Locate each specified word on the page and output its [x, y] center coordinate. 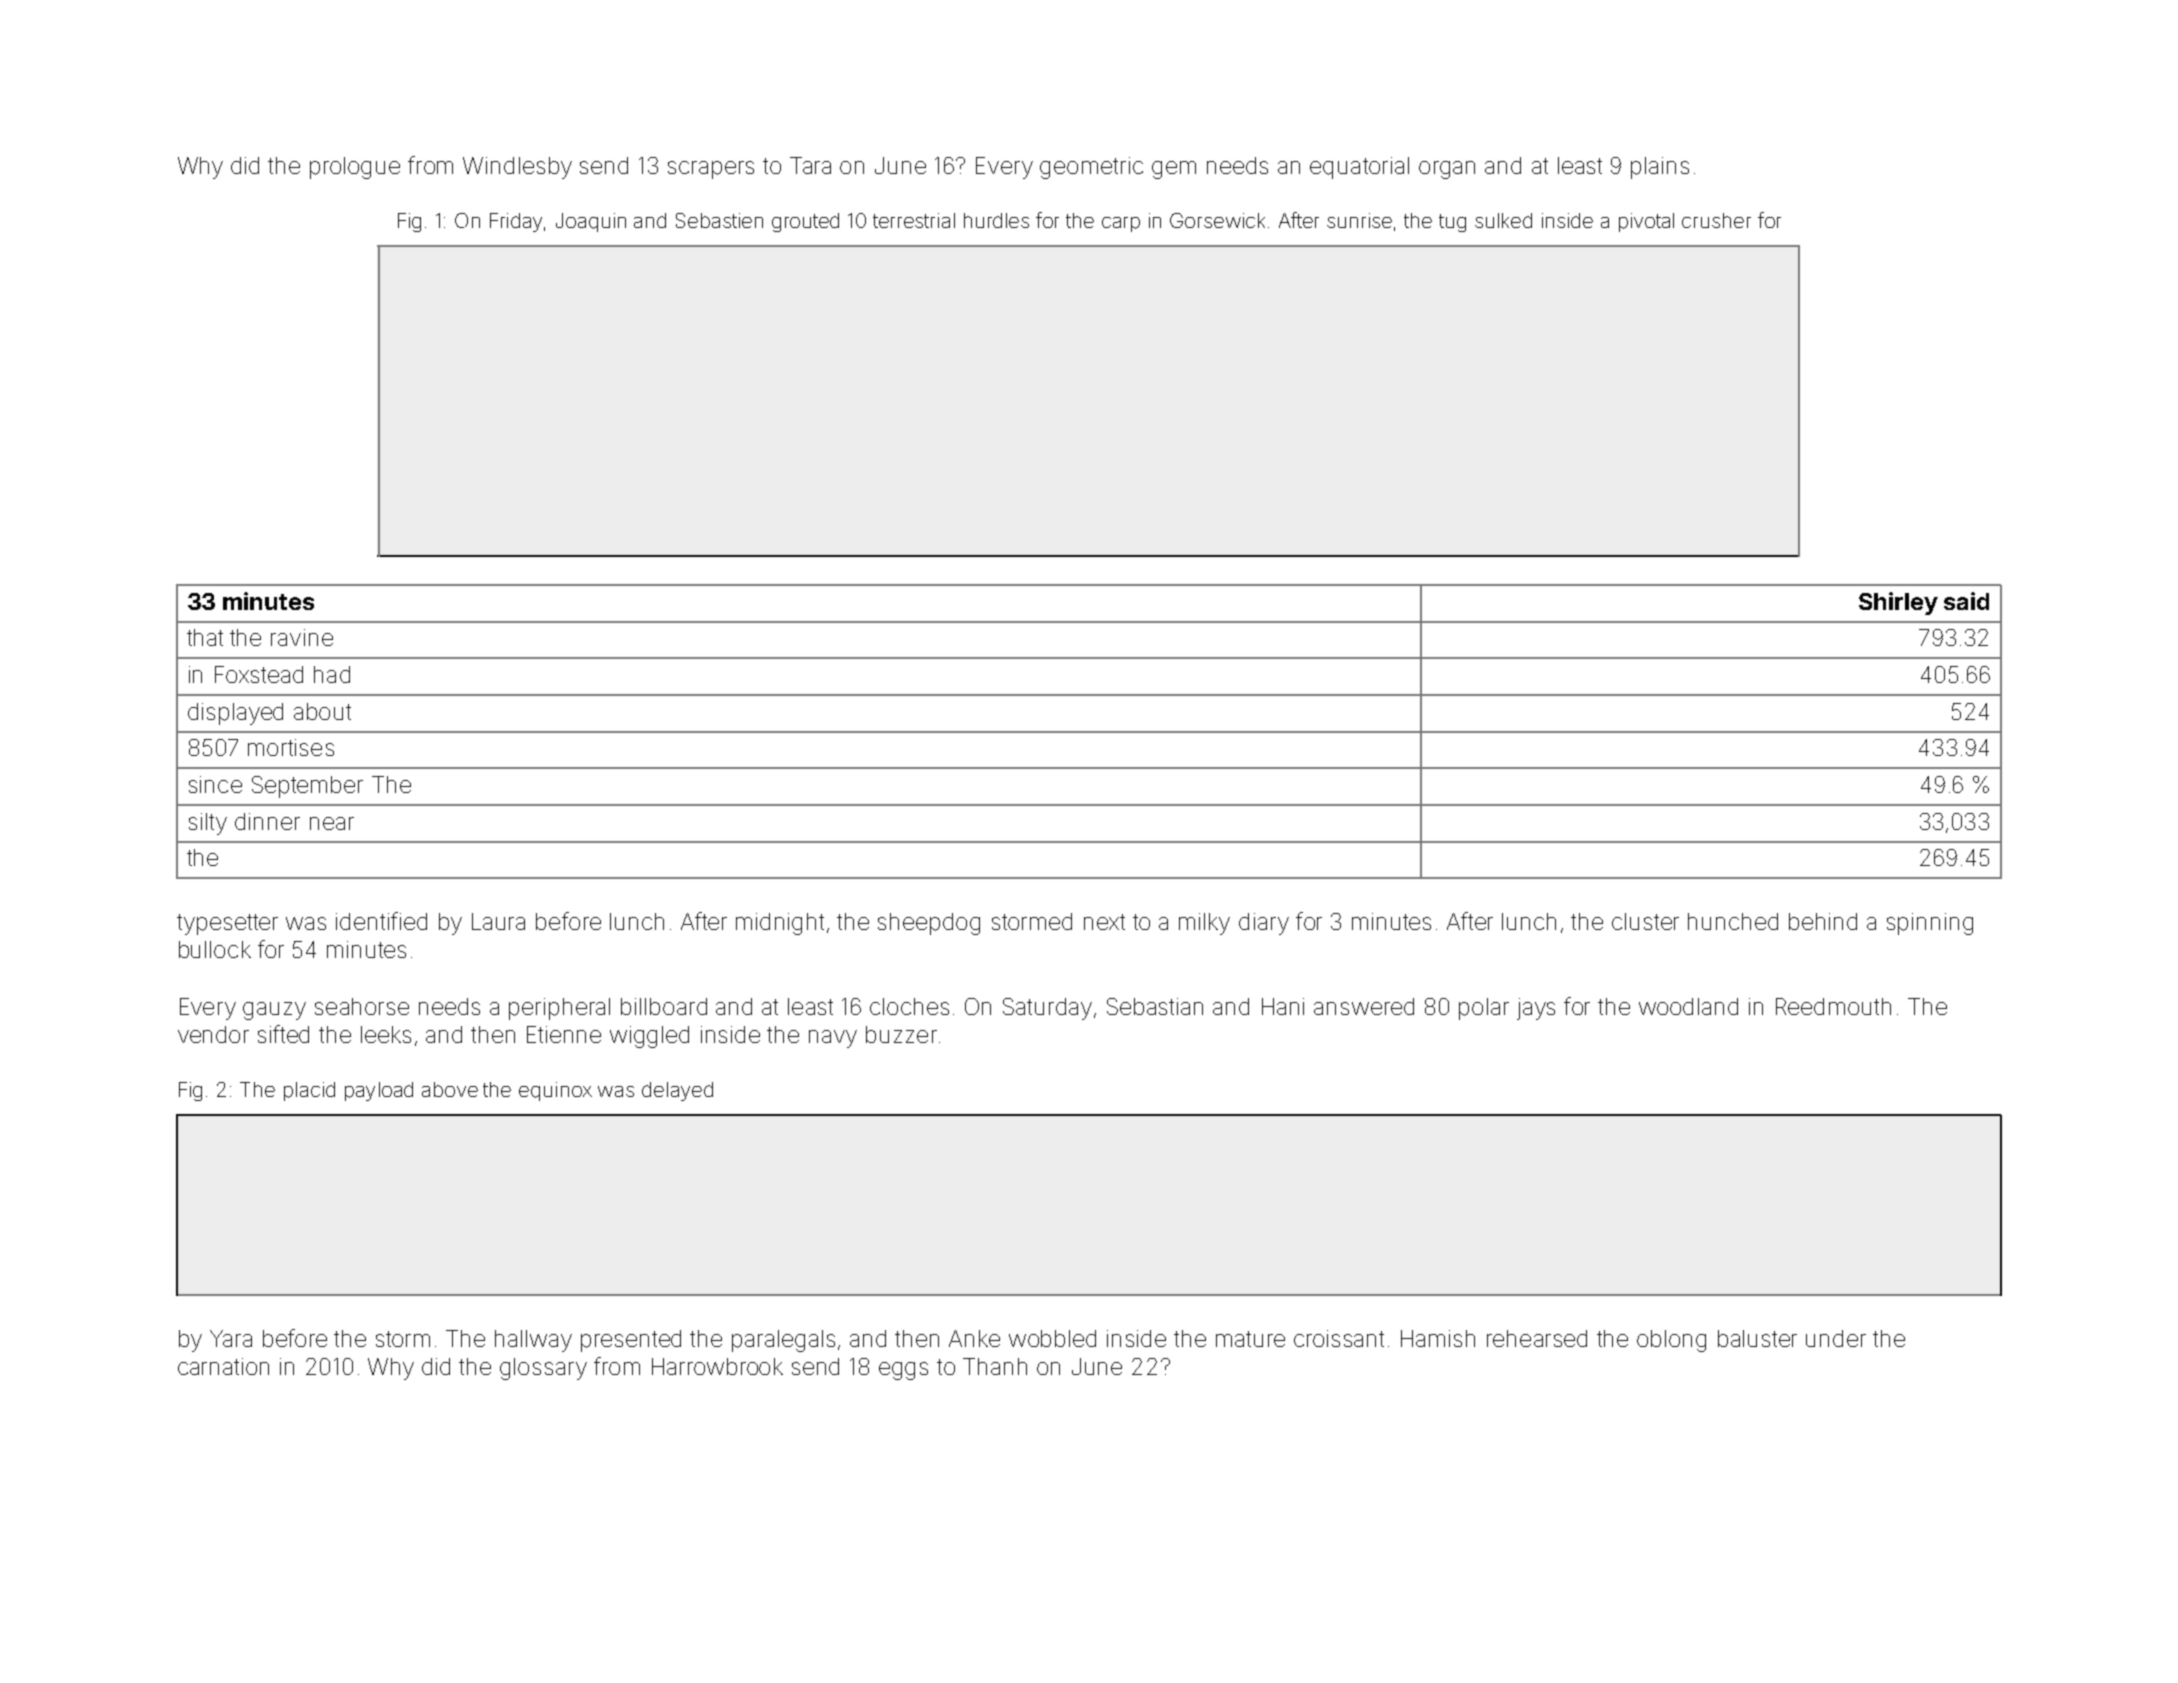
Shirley [1898, 603]
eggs [903, 1371]
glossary [543, 1369]
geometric [1091, 168]
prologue [355, 168]
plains [1660, 168]
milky [1204, 924]
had [332, 674]
